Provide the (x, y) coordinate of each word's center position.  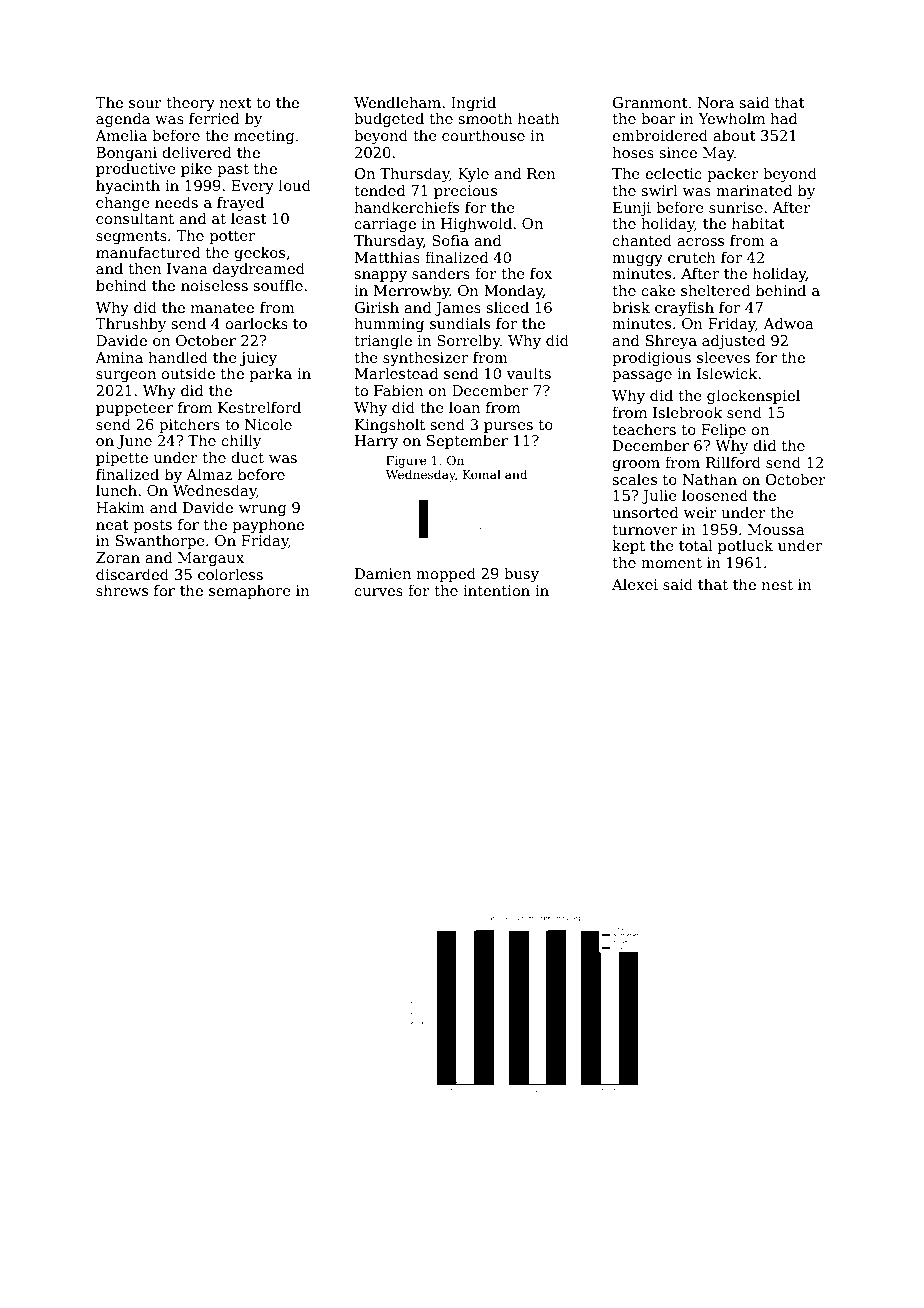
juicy (258, 359)
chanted (642, 240)
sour (145, 104)
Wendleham (397, 102)
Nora (716, 102)
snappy (380, 276)
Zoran (118, 557)
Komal (482, 474)
